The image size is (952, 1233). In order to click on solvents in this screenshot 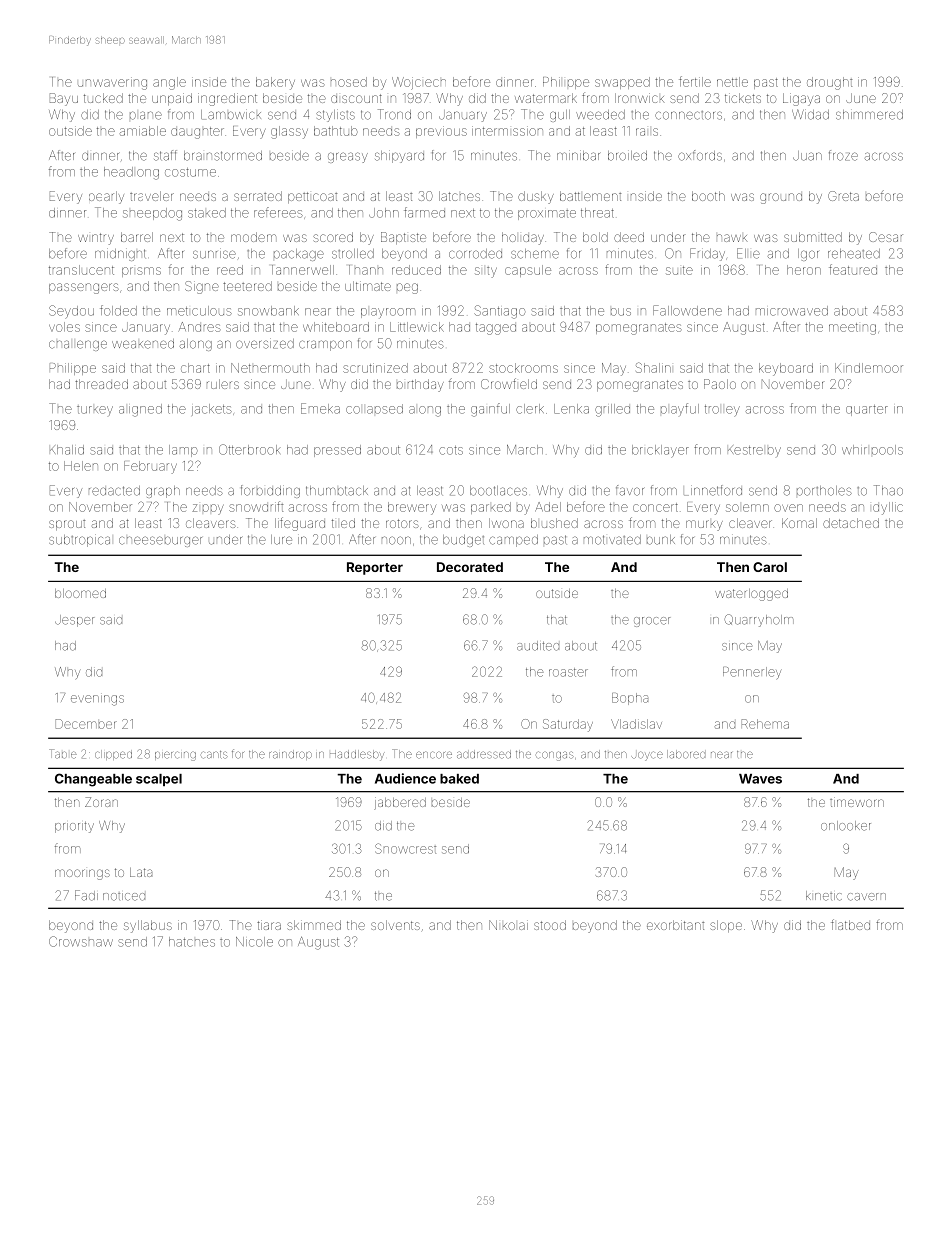, I will do `click(395, 925)`.
